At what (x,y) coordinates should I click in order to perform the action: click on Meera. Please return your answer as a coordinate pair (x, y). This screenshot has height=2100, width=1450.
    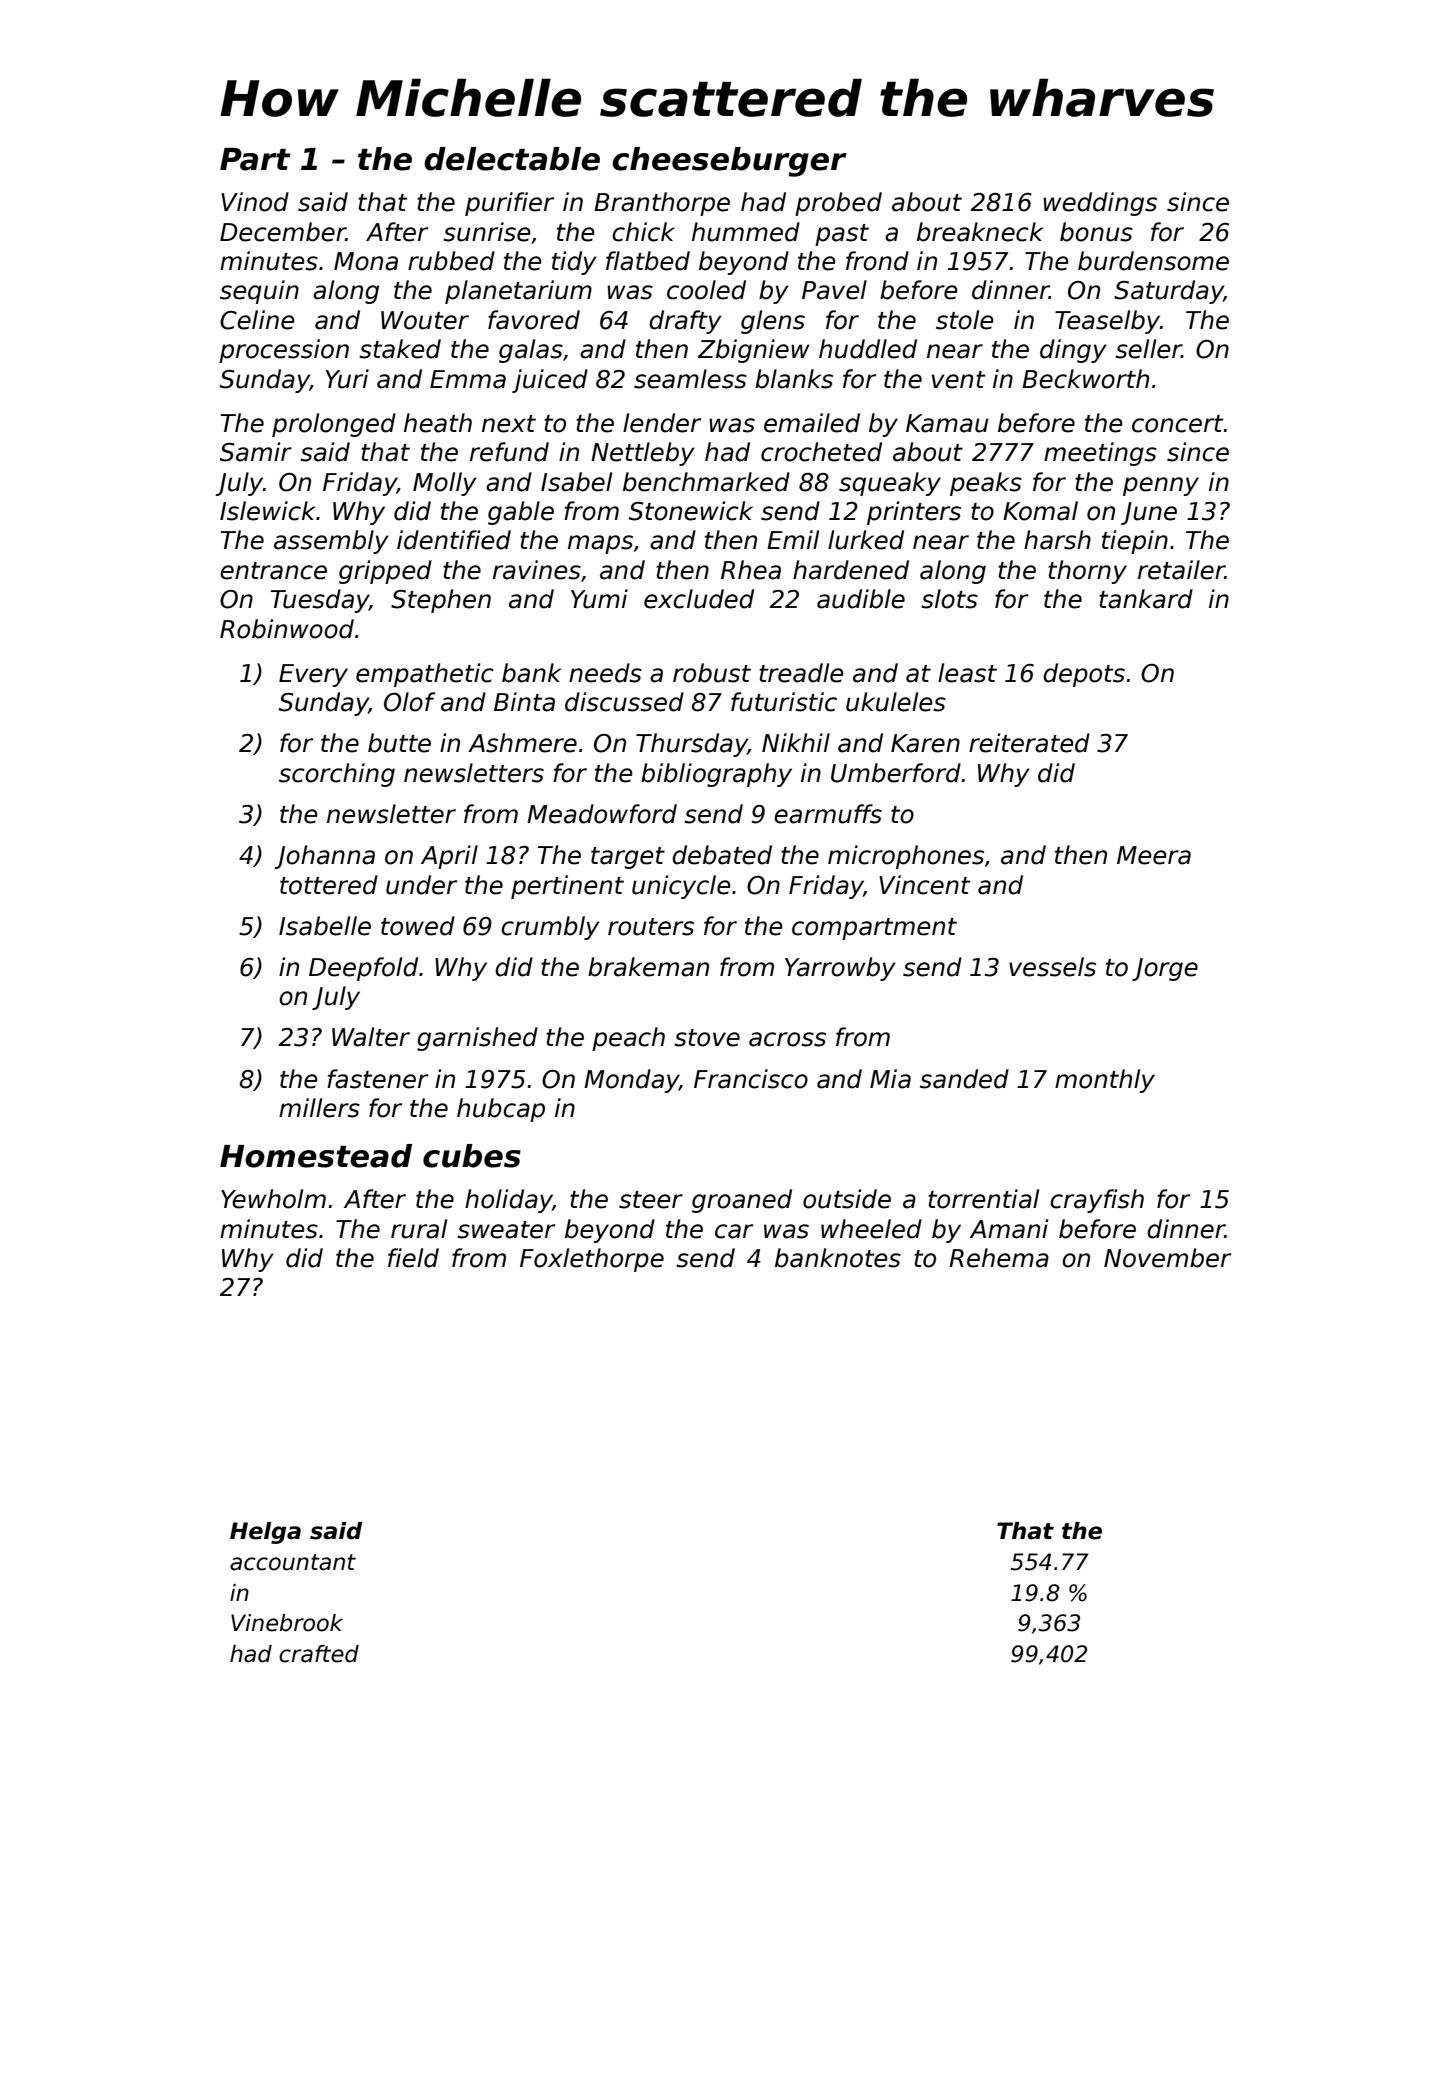
    Looking at the image, I should click on (1154, 855).
